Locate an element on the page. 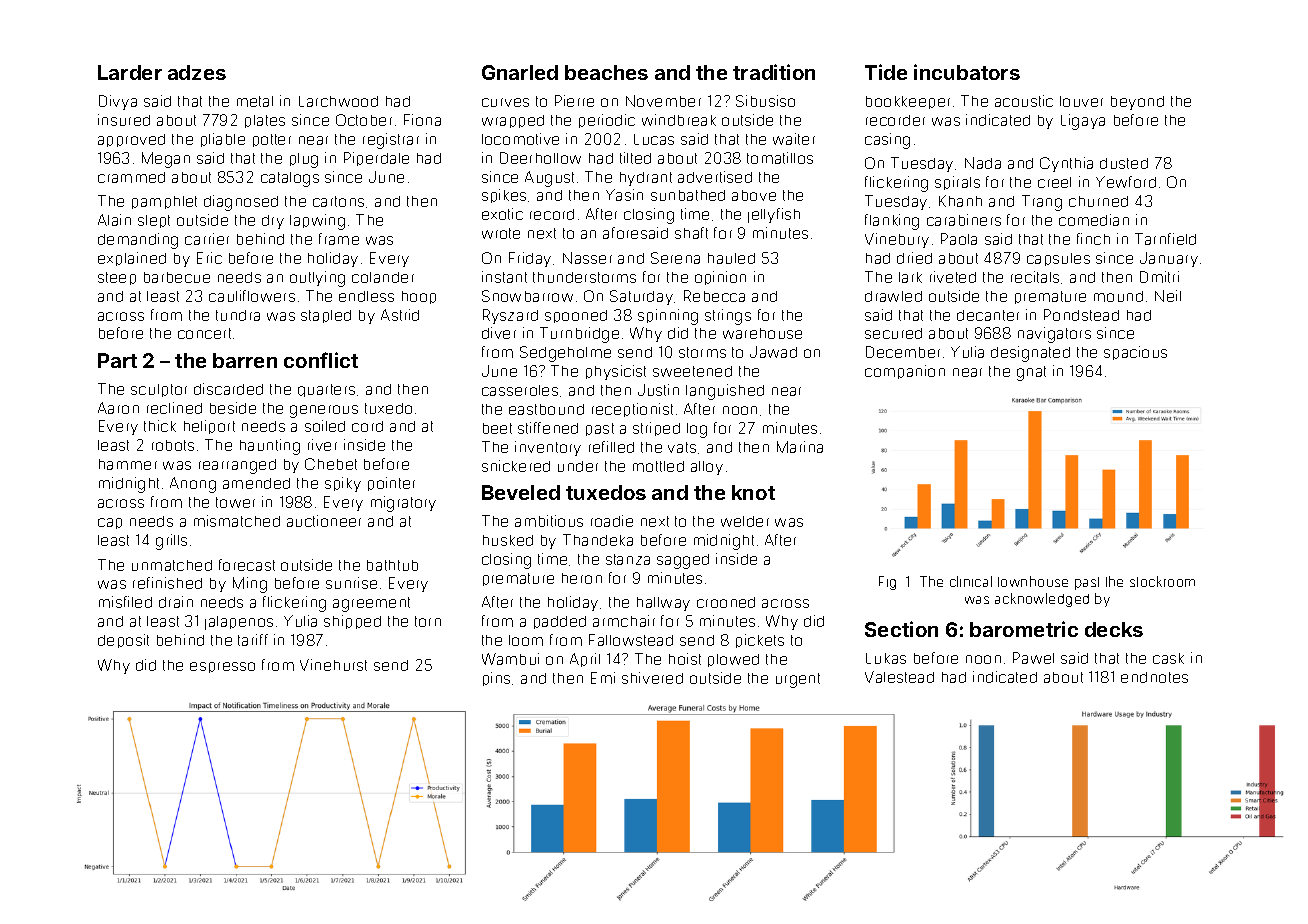 The height and width of the page is (924, 1308). discarded is located at coordinates (228, 389).
